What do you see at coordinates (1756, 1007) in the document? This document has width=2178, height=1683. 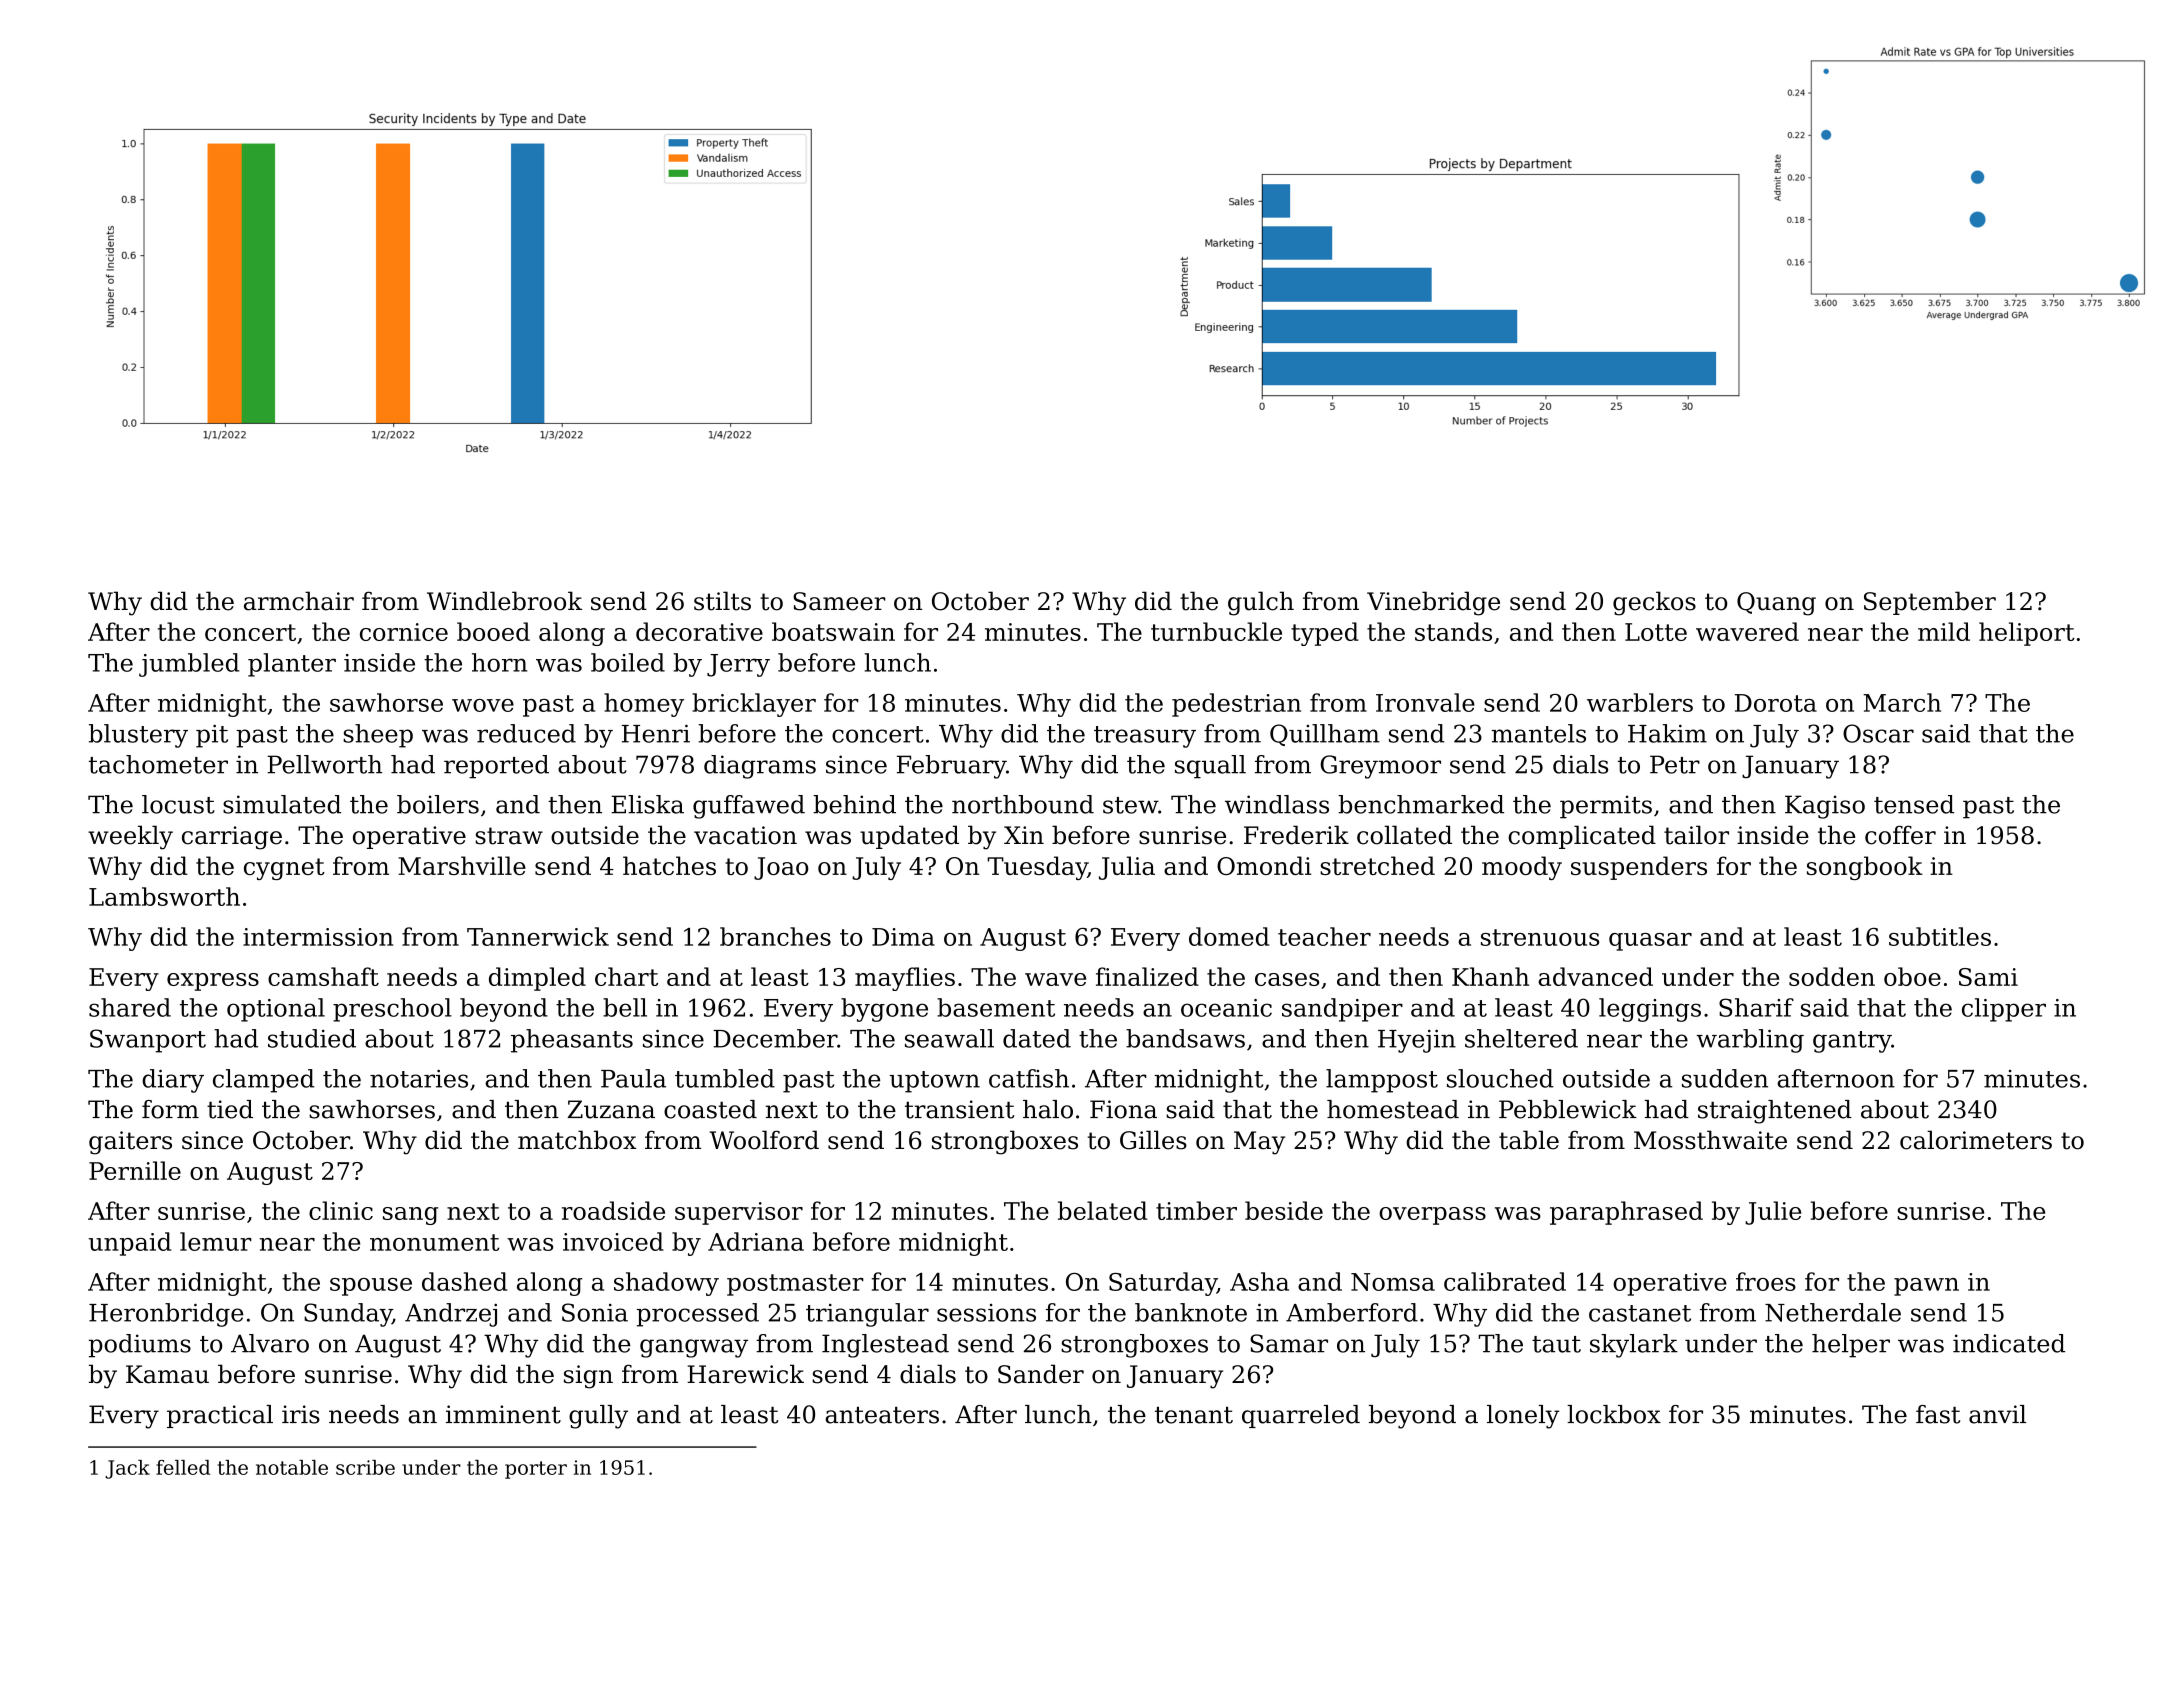 I see `Sharif` at bounding box center [1756, 1007].
